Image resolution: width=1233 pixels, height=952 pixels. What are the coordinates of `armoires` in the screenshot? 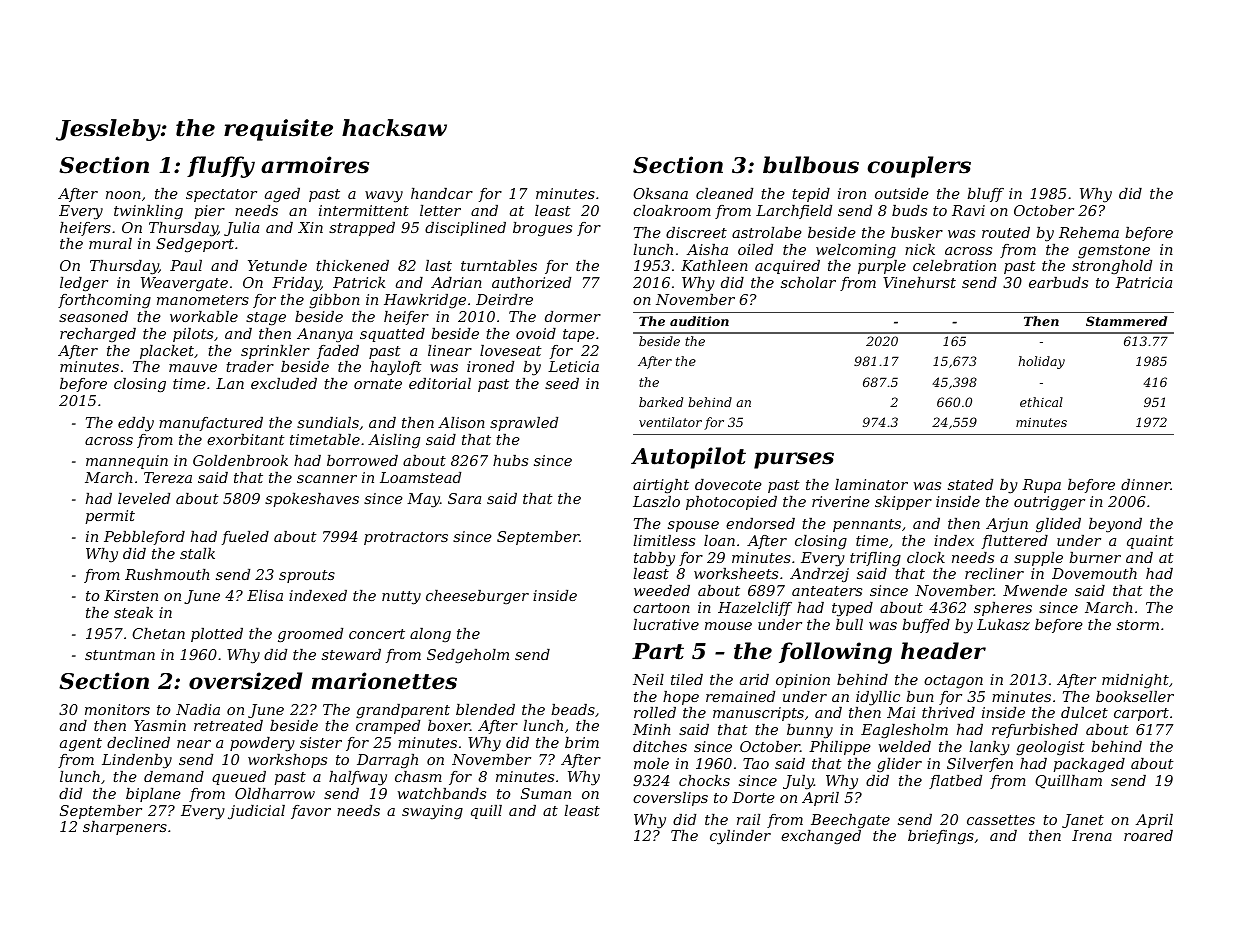 It's located at (315, 165).
